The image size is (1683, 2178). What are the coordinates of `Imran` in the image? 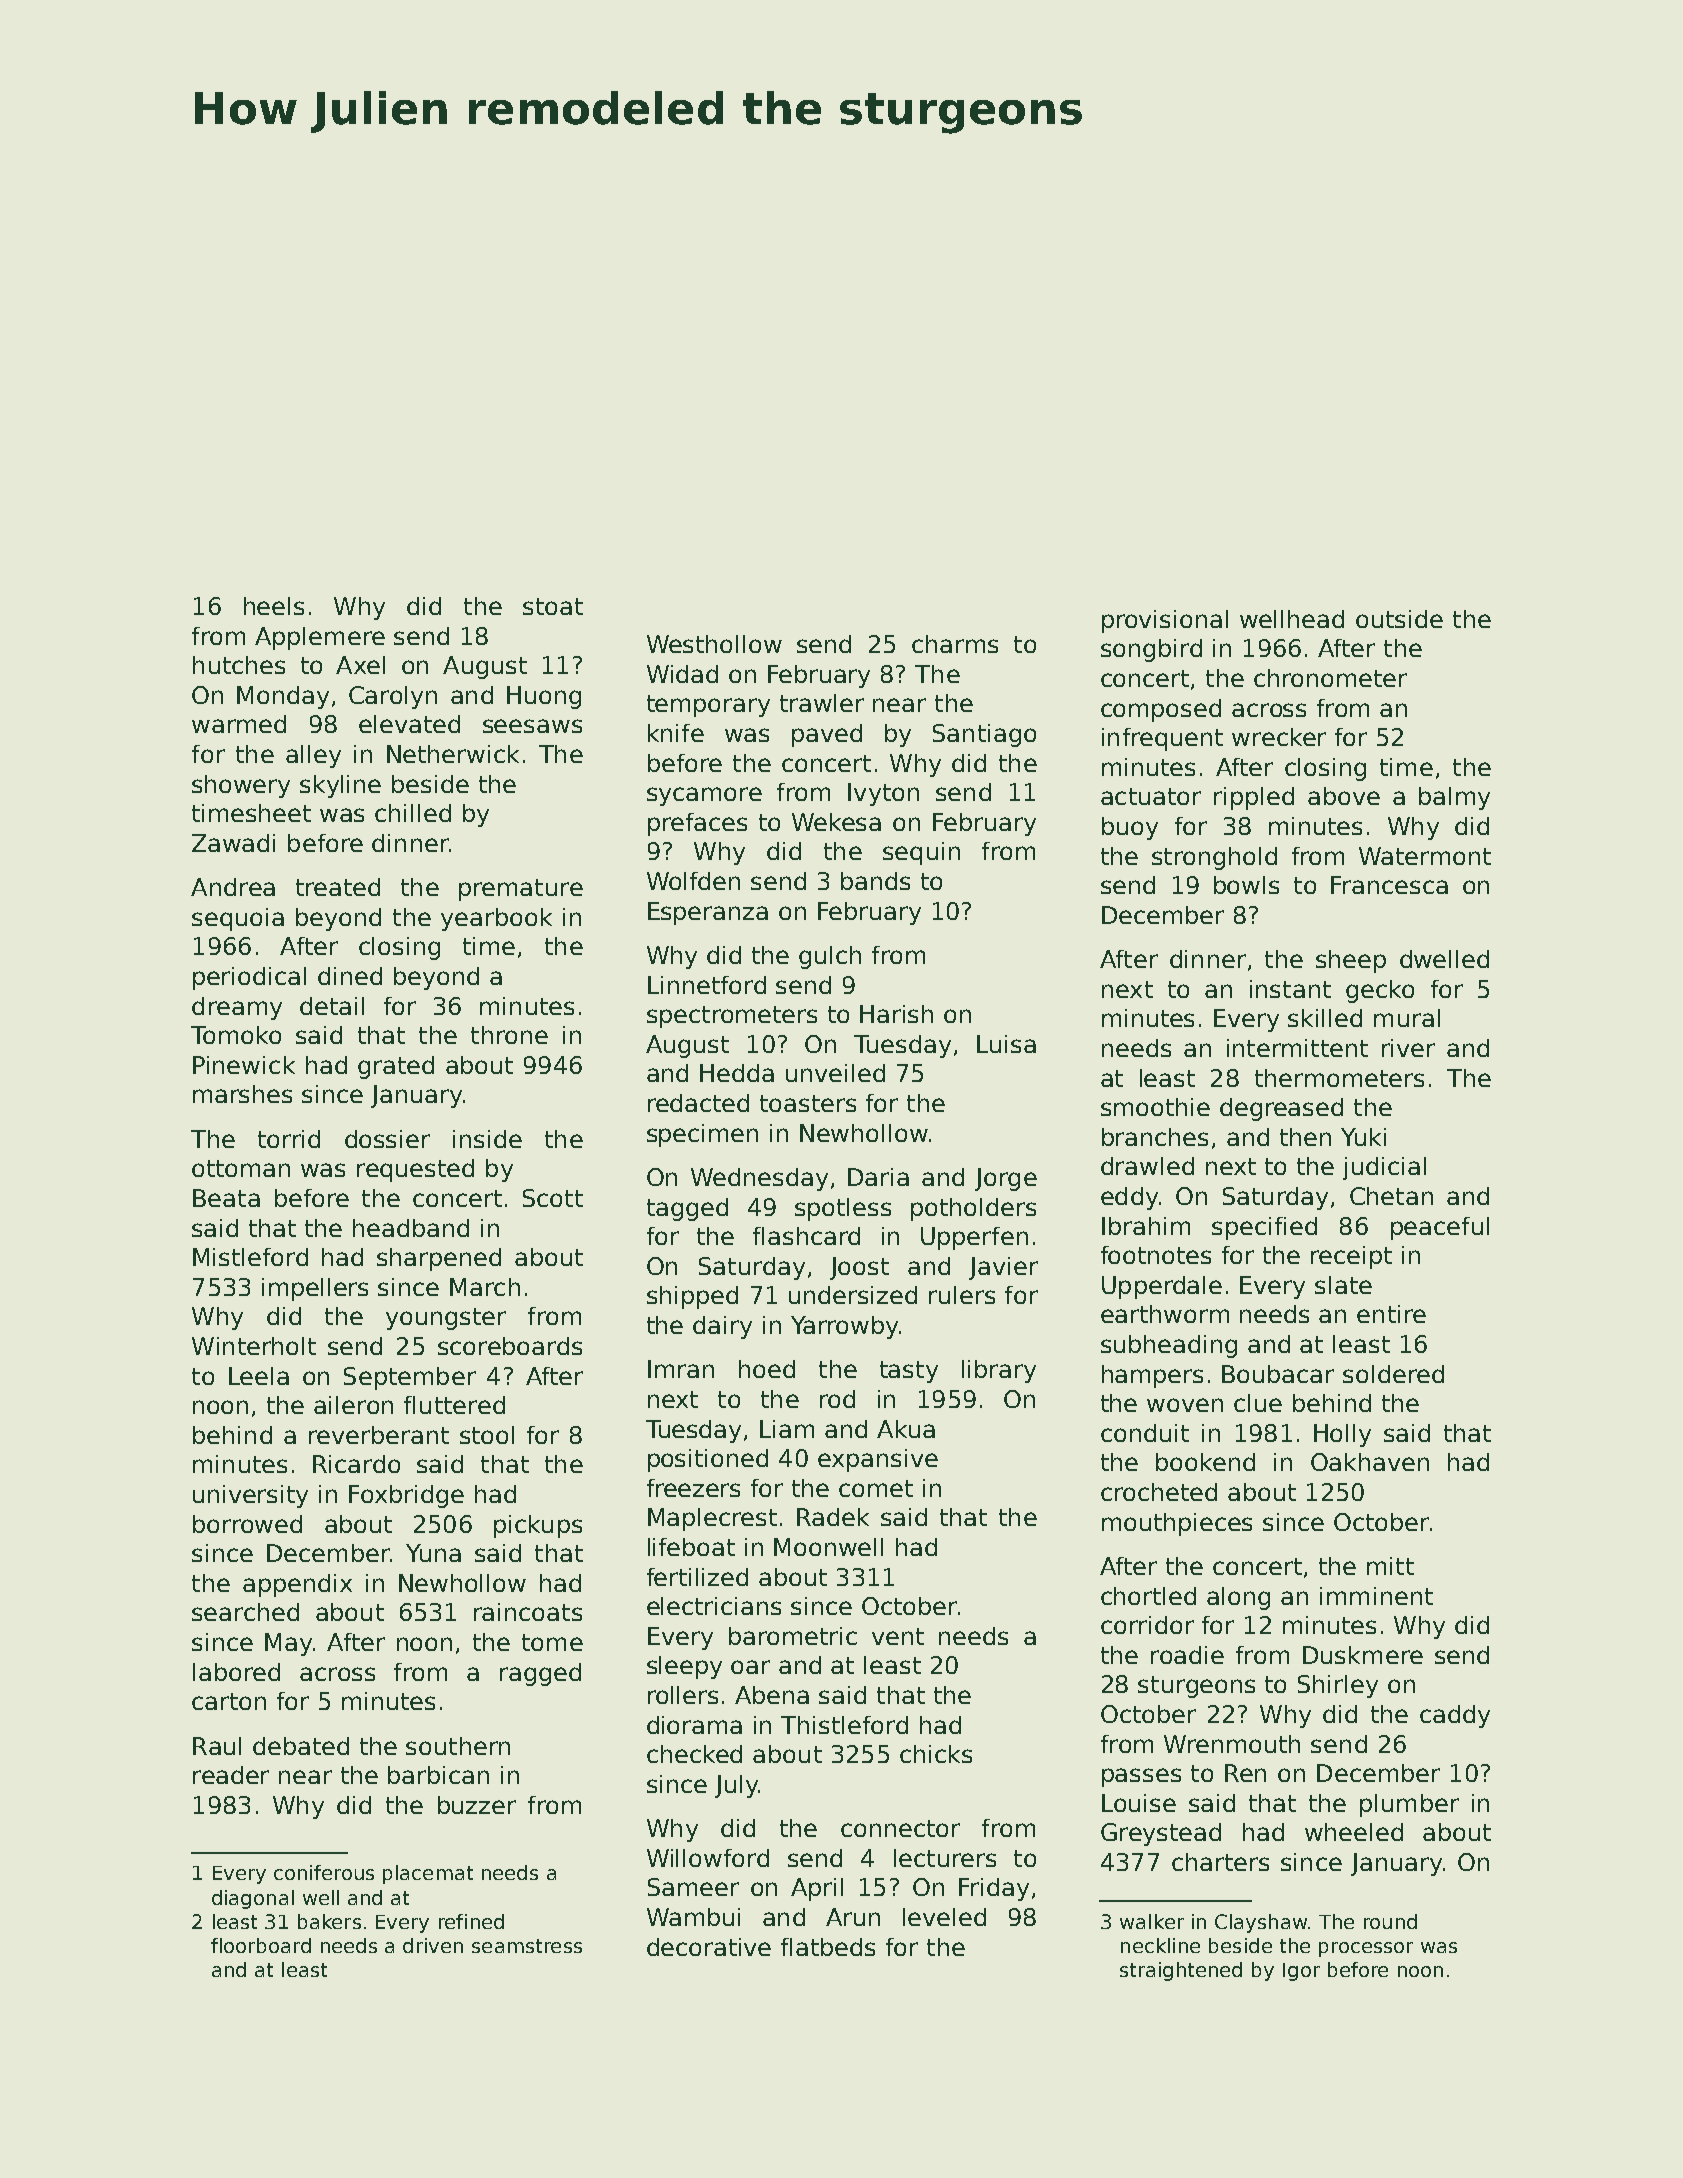 It's located at (681, 1369).
